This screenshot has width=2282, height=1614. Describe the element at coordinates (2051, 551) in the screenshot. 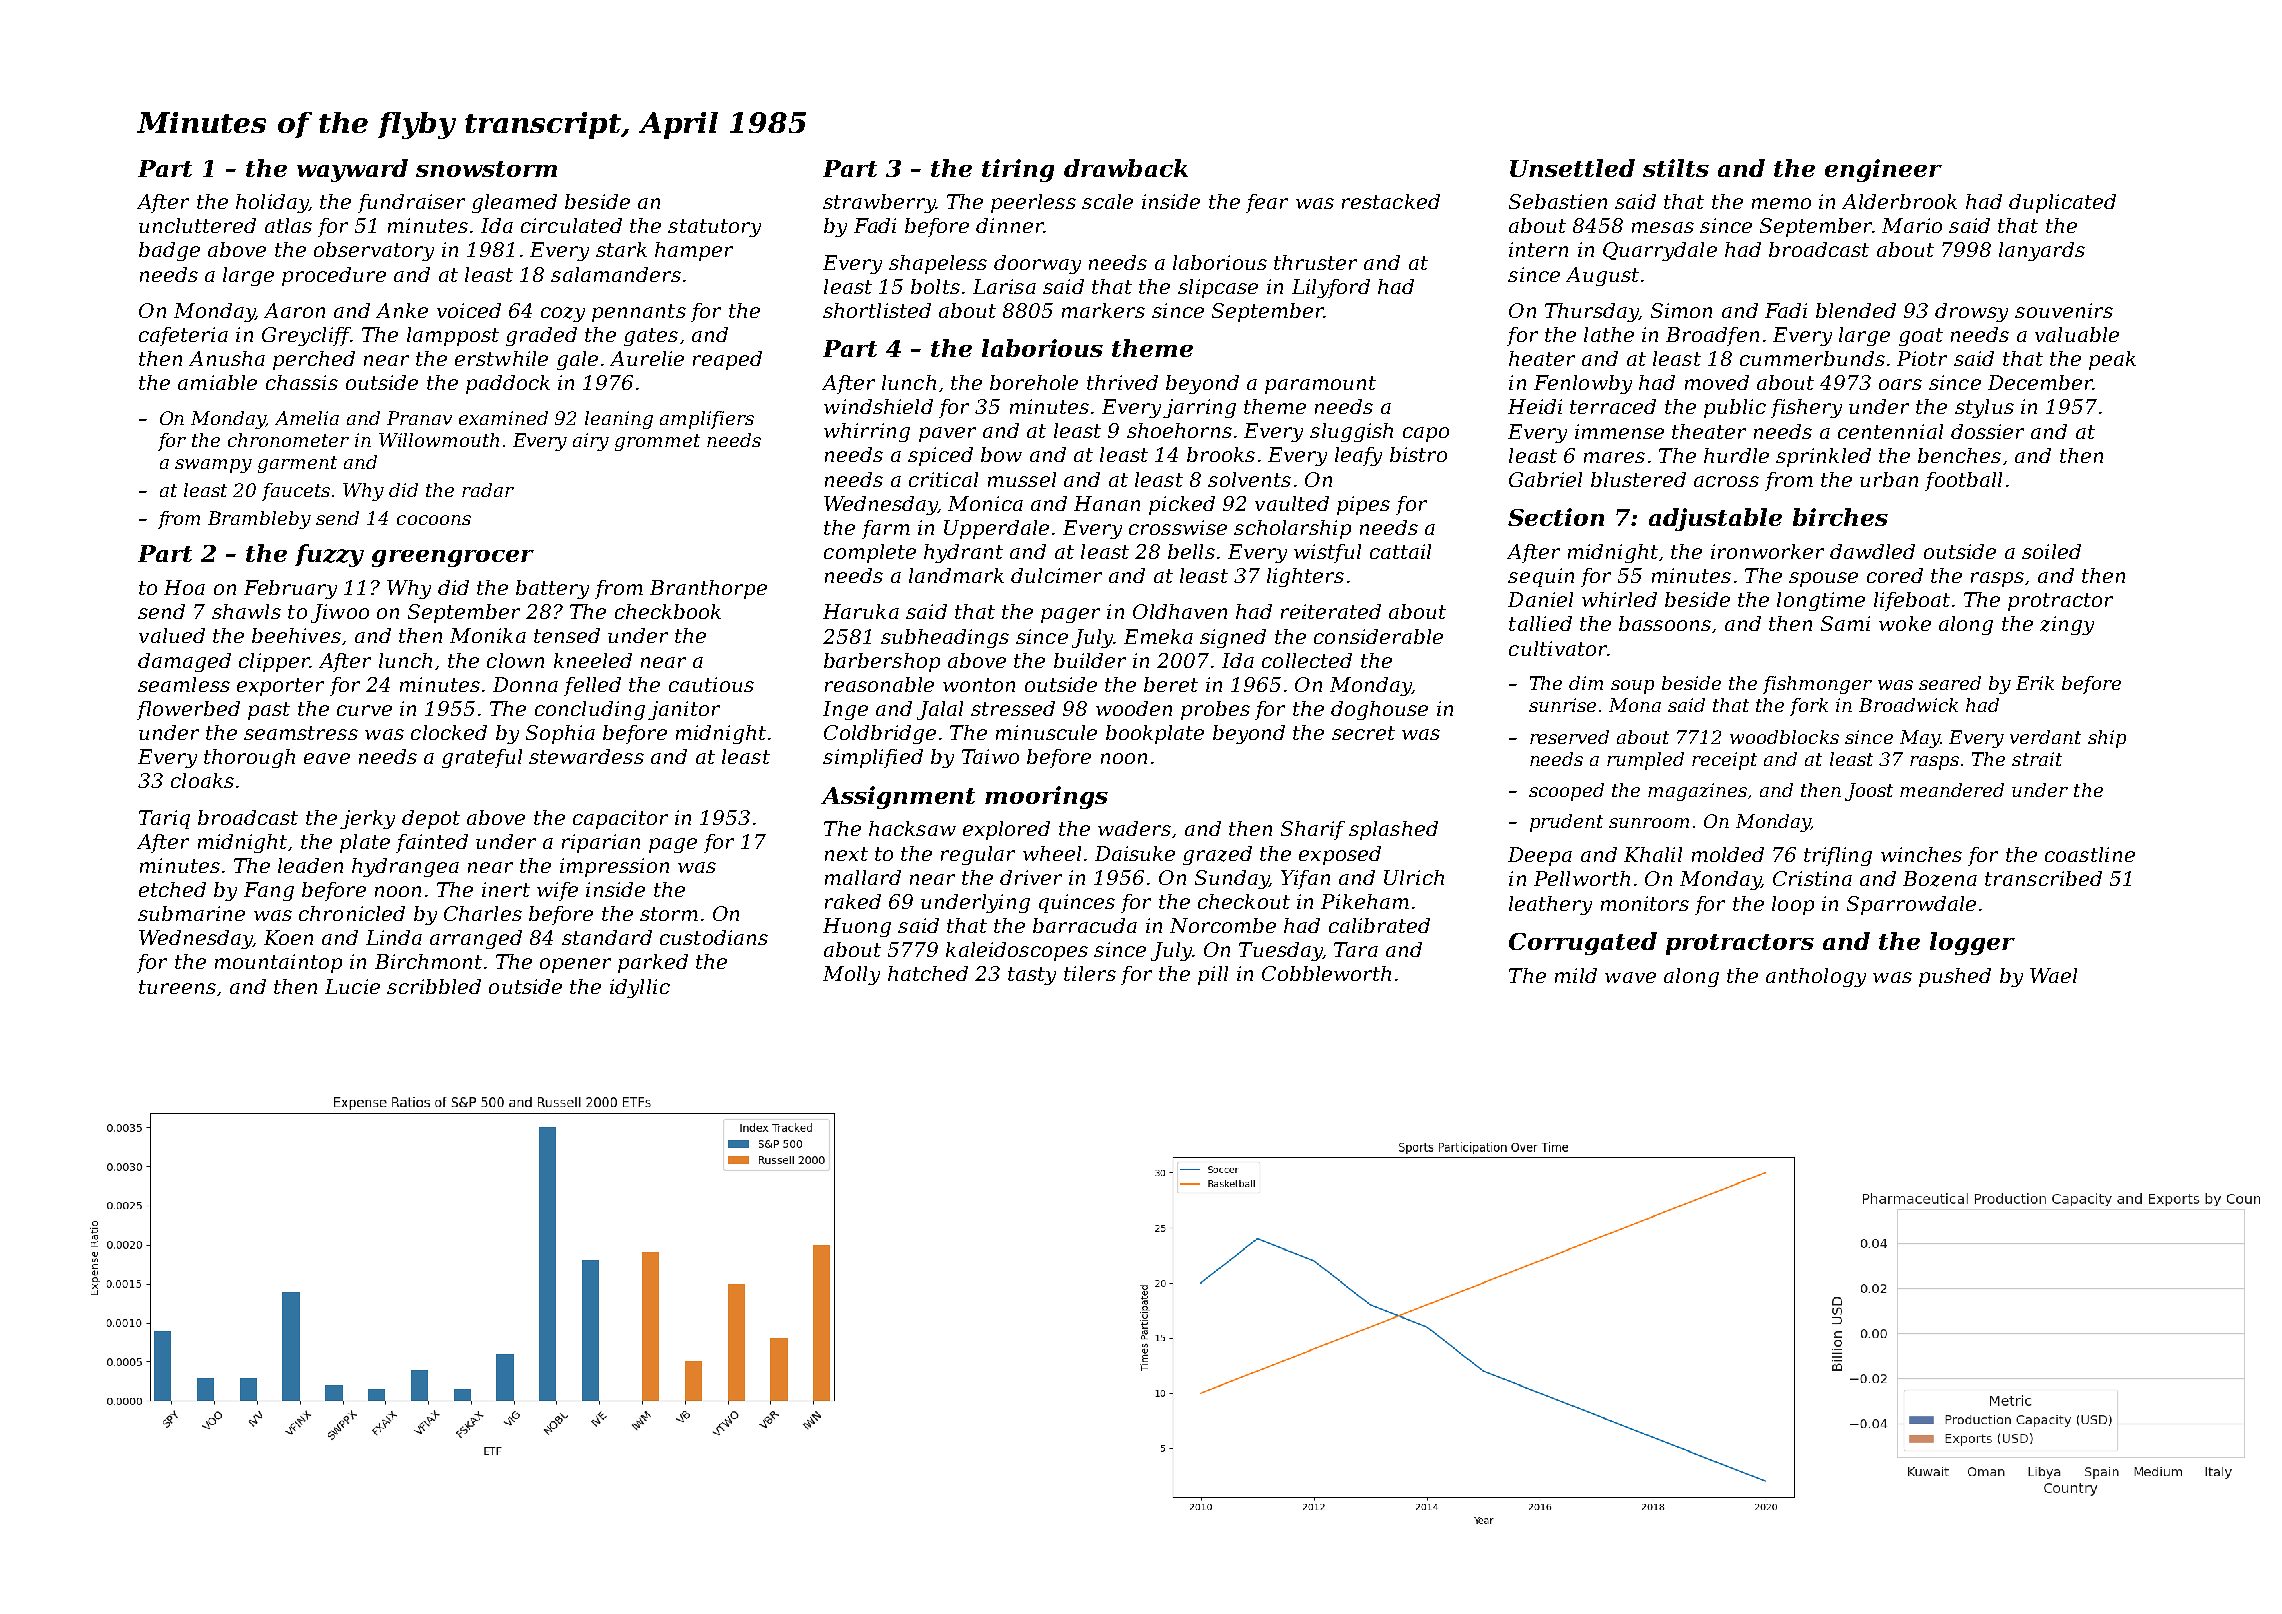

I see `soiled` at that location.
